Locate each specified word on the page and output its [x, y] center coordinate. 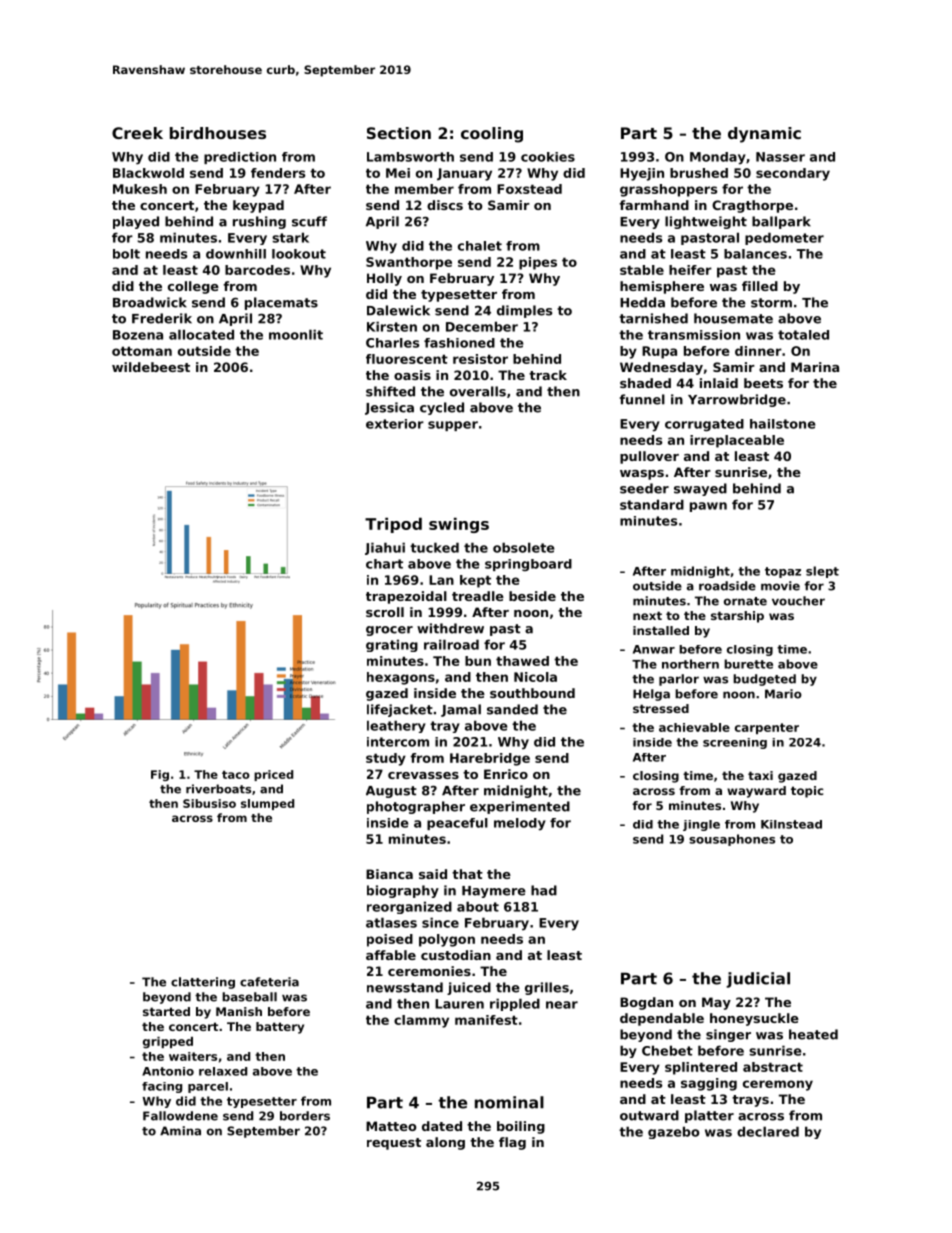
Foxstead [529, 189]
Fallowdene [180, 1116]
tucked [434, 547]
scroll [385, 612]
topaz [783, 572]
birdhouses [218, 133]
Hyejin [642, 174]
